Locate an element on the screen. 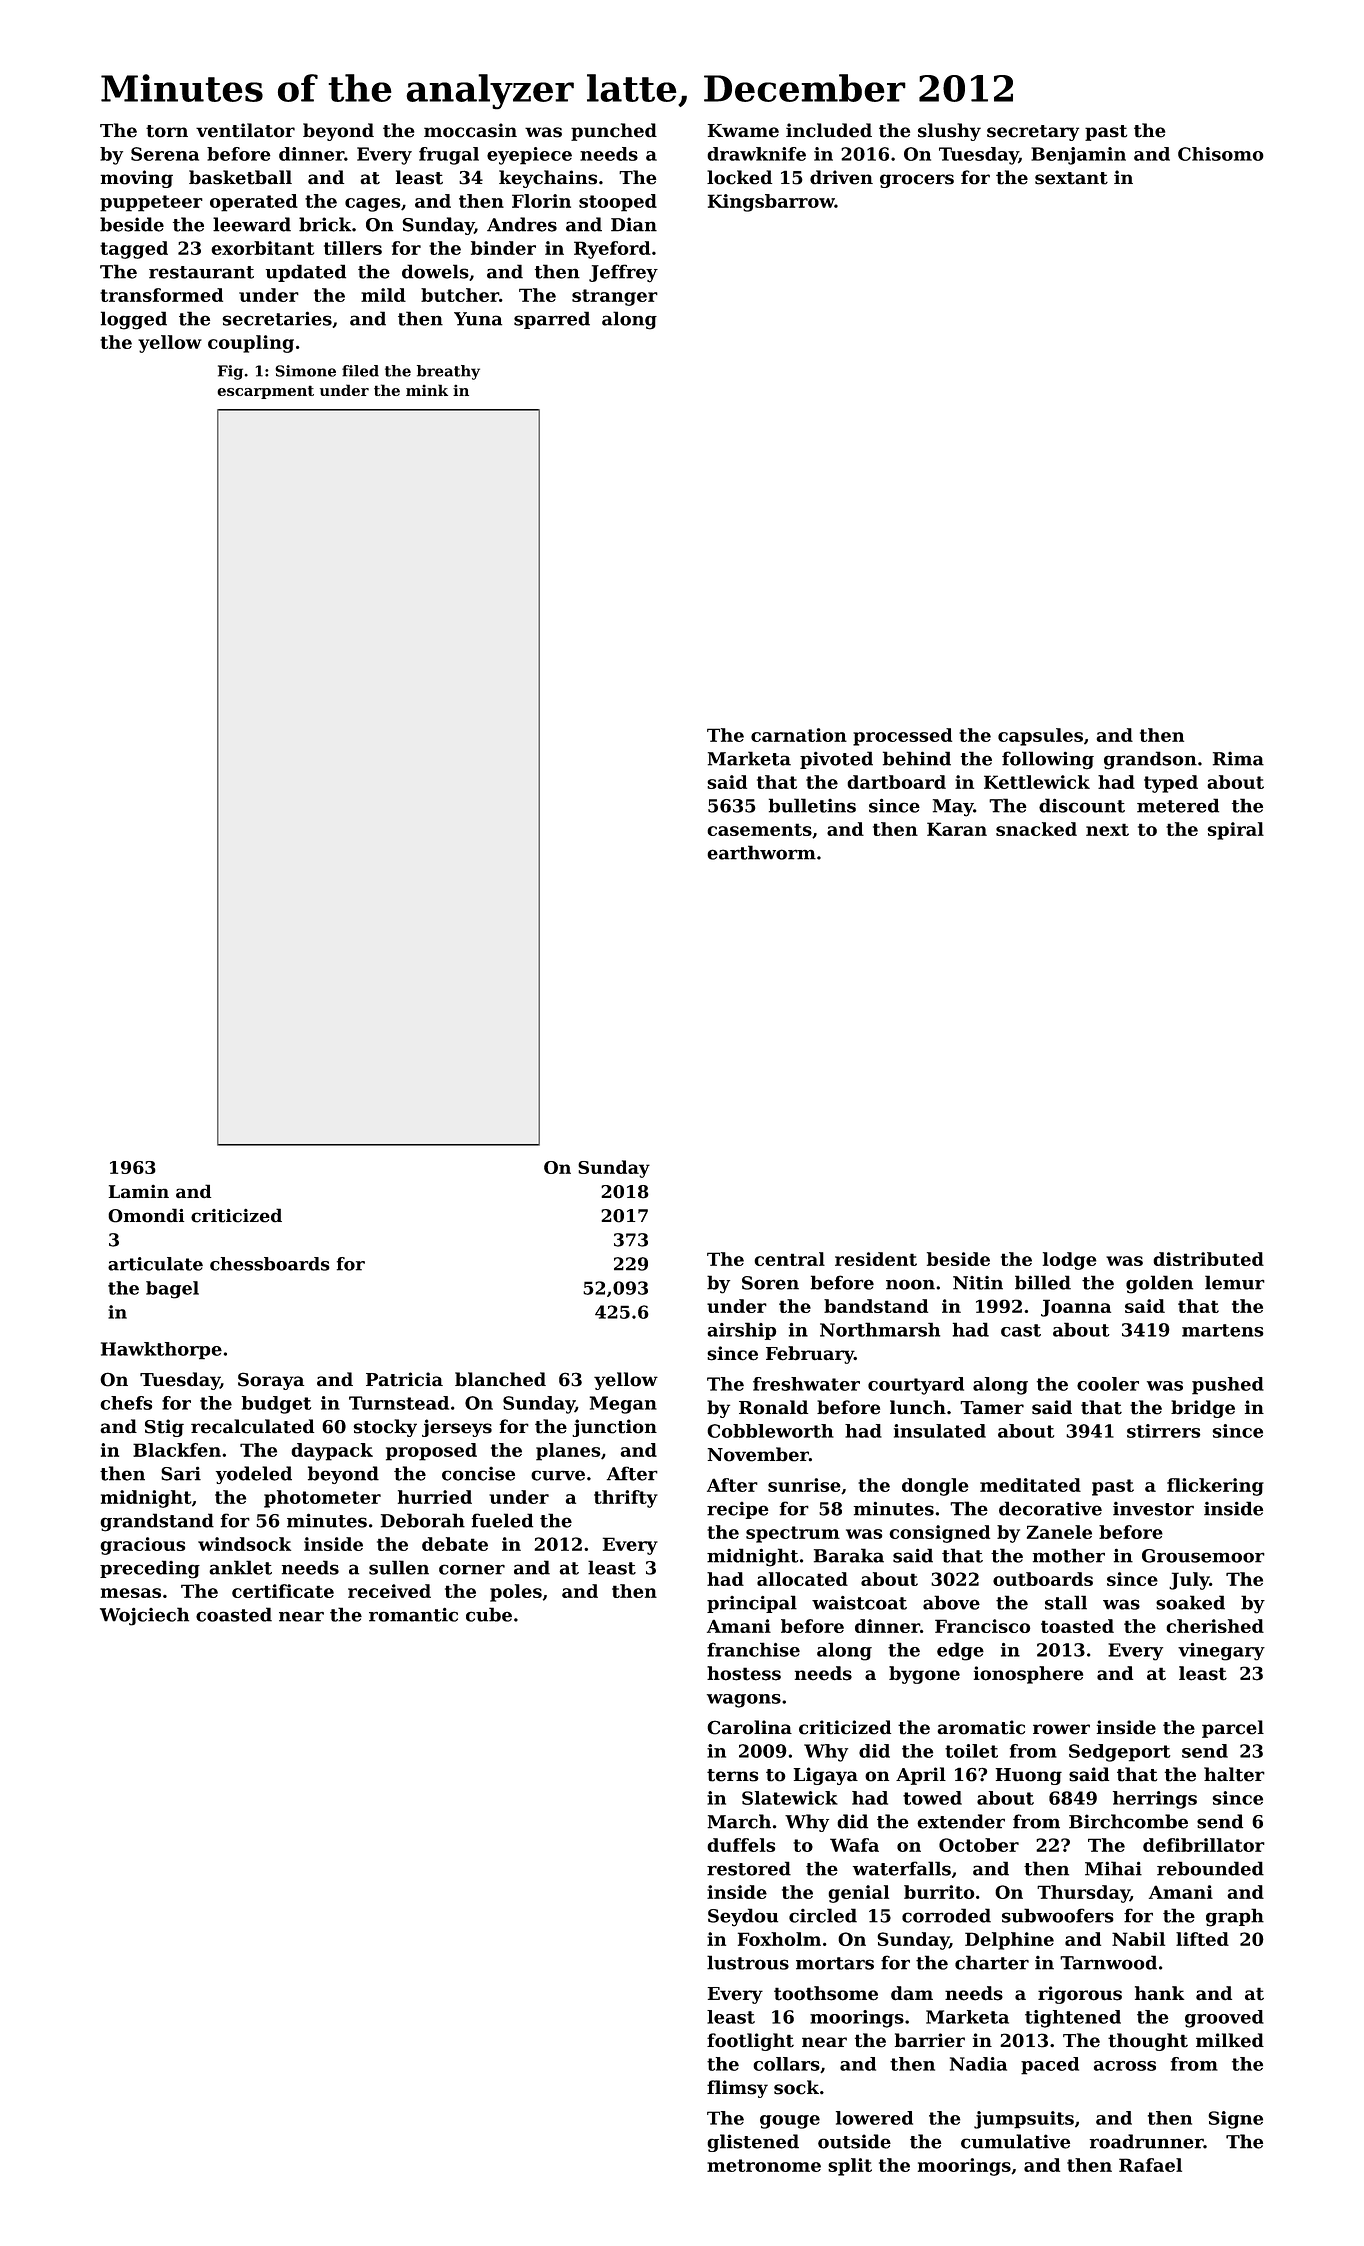 The width and height of the screenshot is (1364, 2246). Rafael is located at coordinates (1150, 2165).
